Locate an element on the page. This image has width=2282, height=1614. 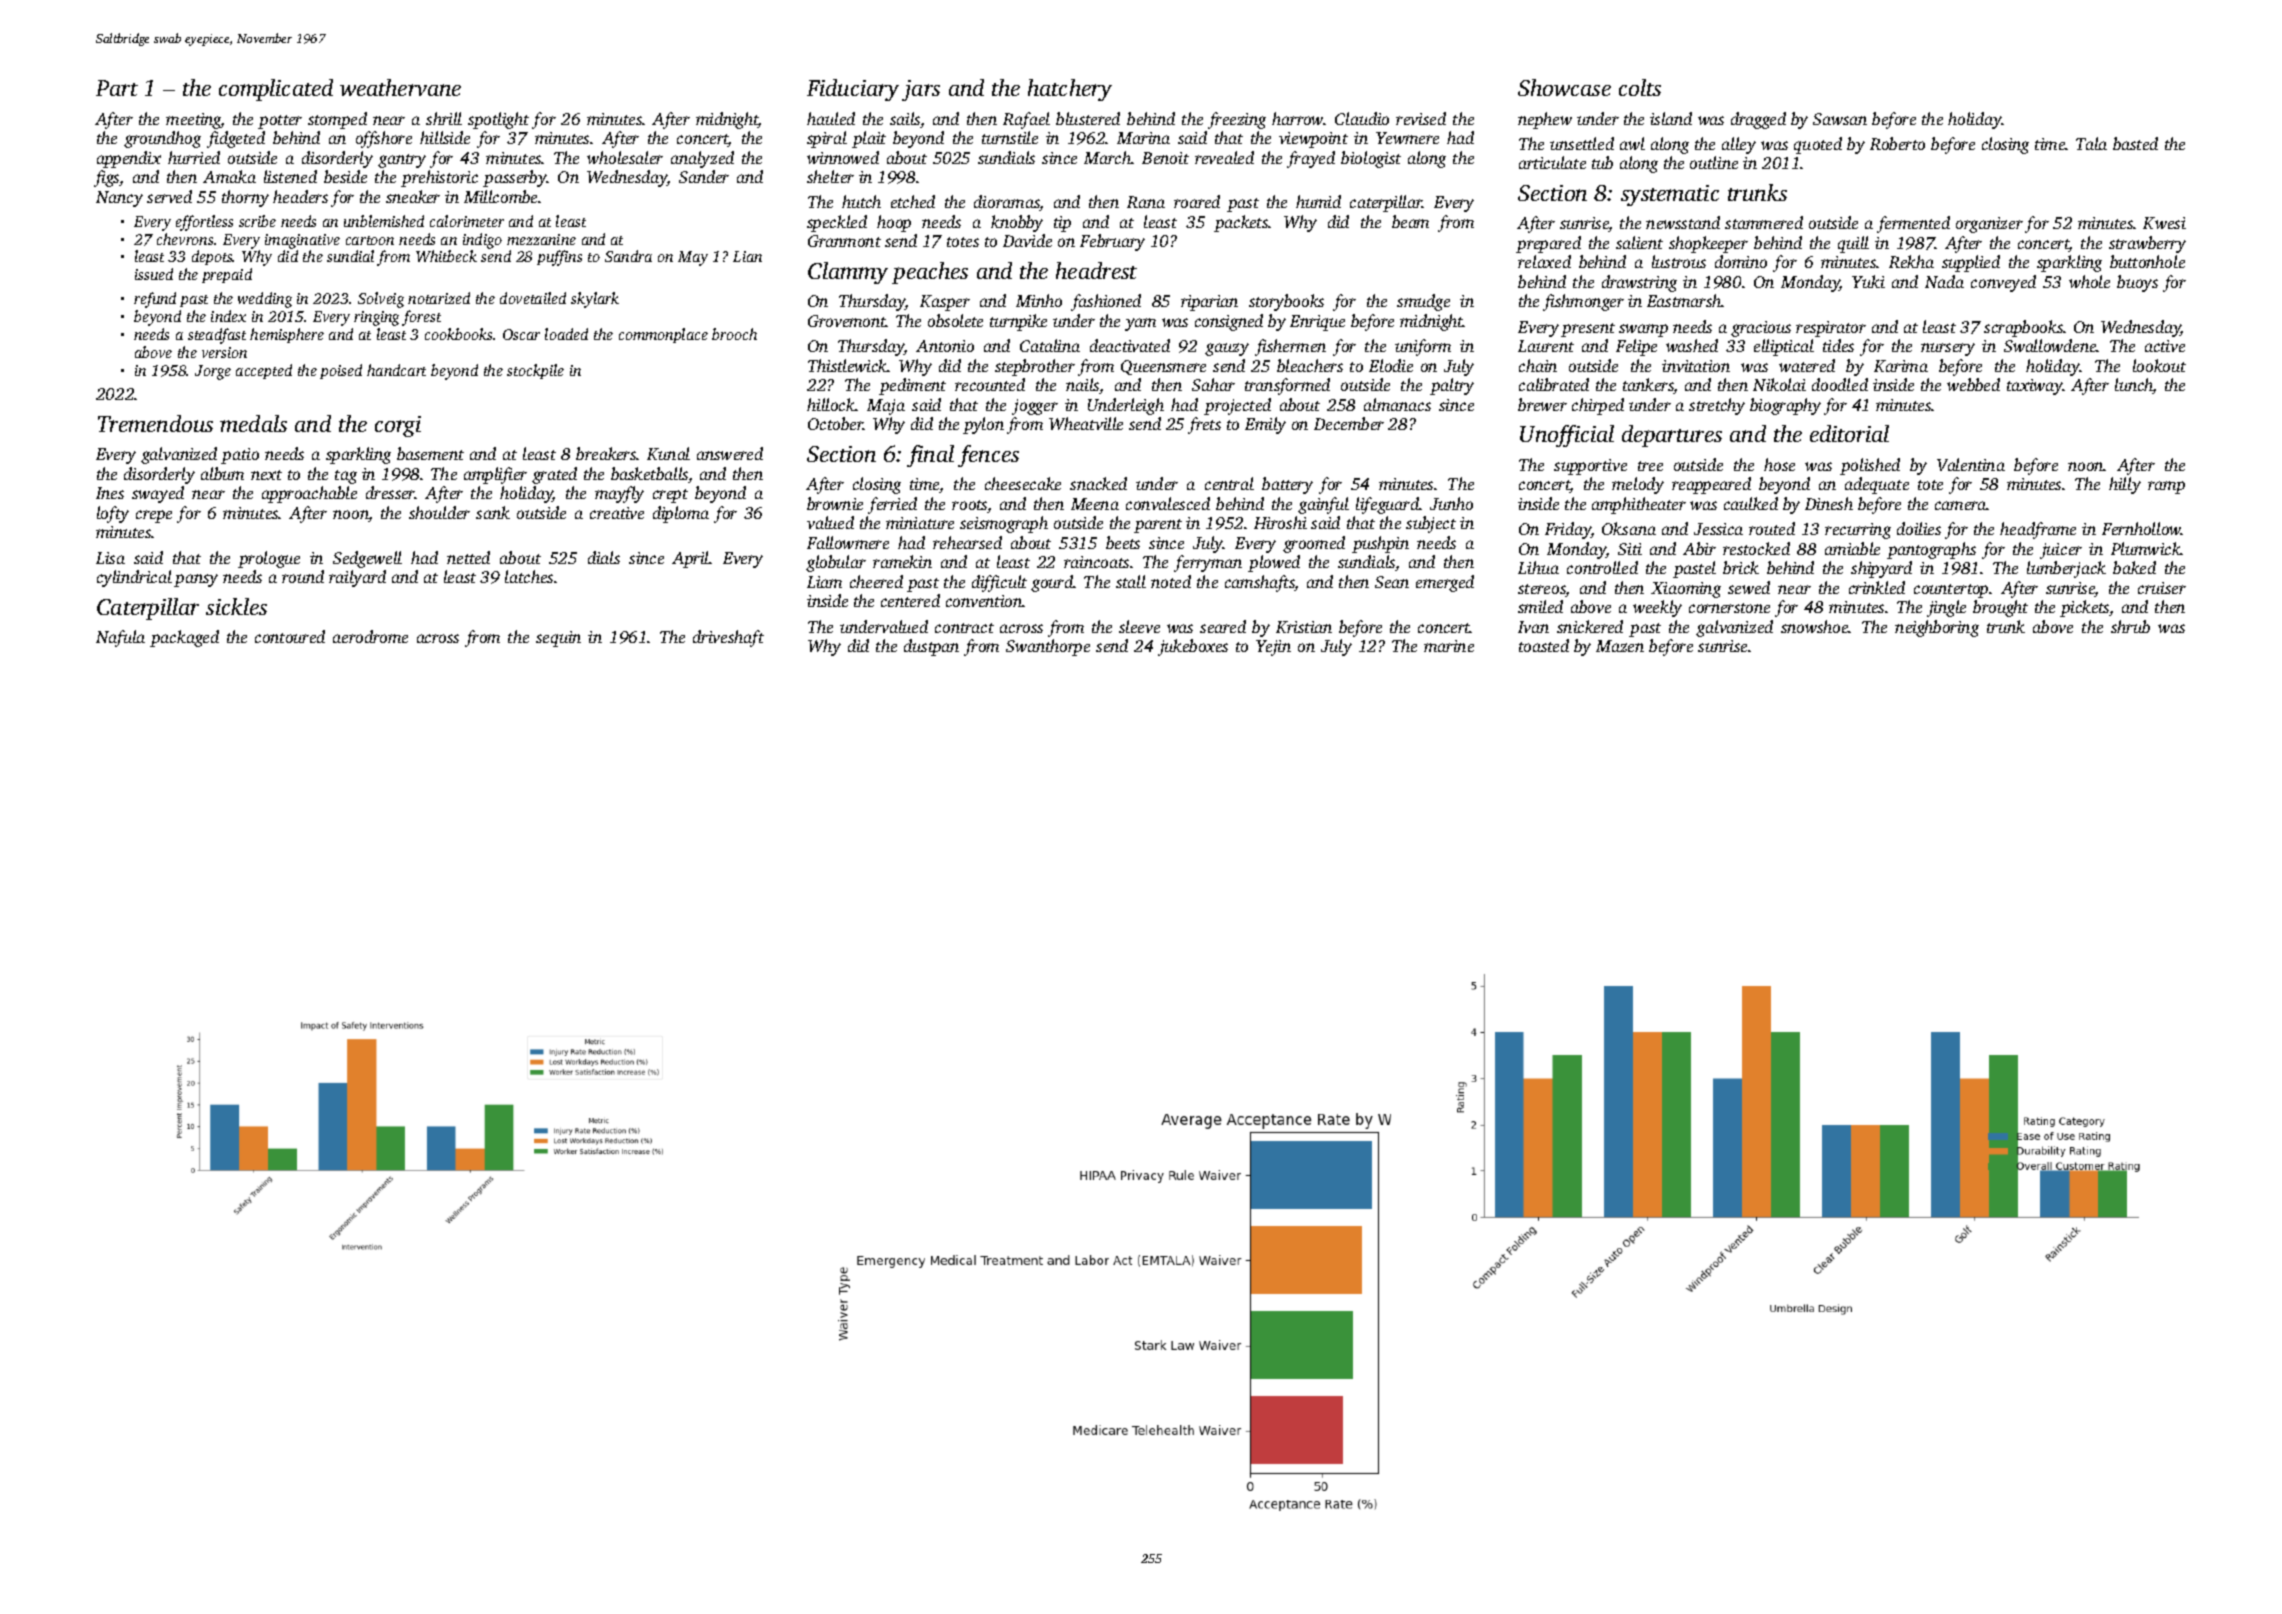
sickles is located at coordinates (236, 606).
